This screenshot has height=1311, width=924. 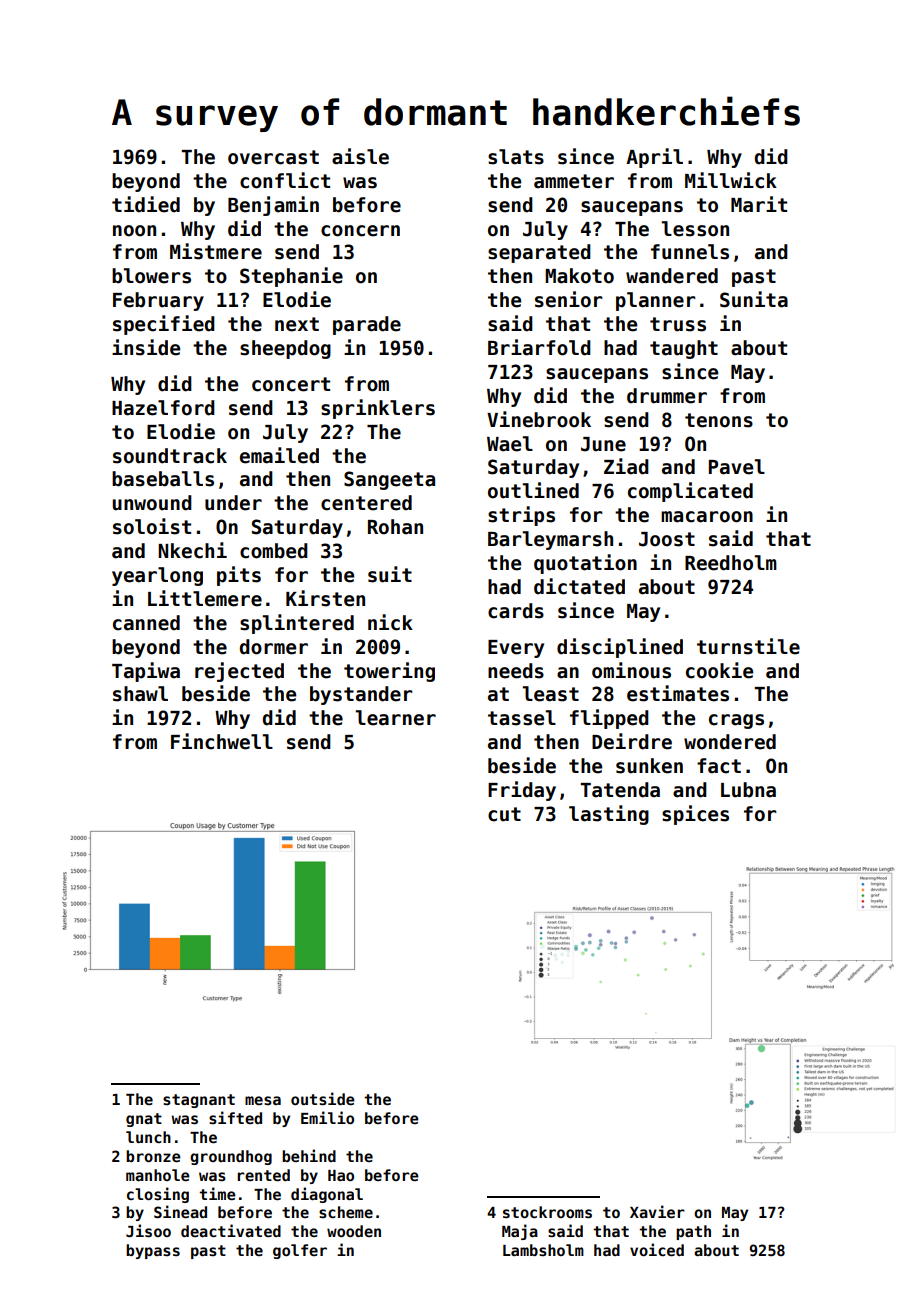 What do you see at coordinates (516, 157) in the screenshot?
I see `slats` at bounding box center [516, 157].
